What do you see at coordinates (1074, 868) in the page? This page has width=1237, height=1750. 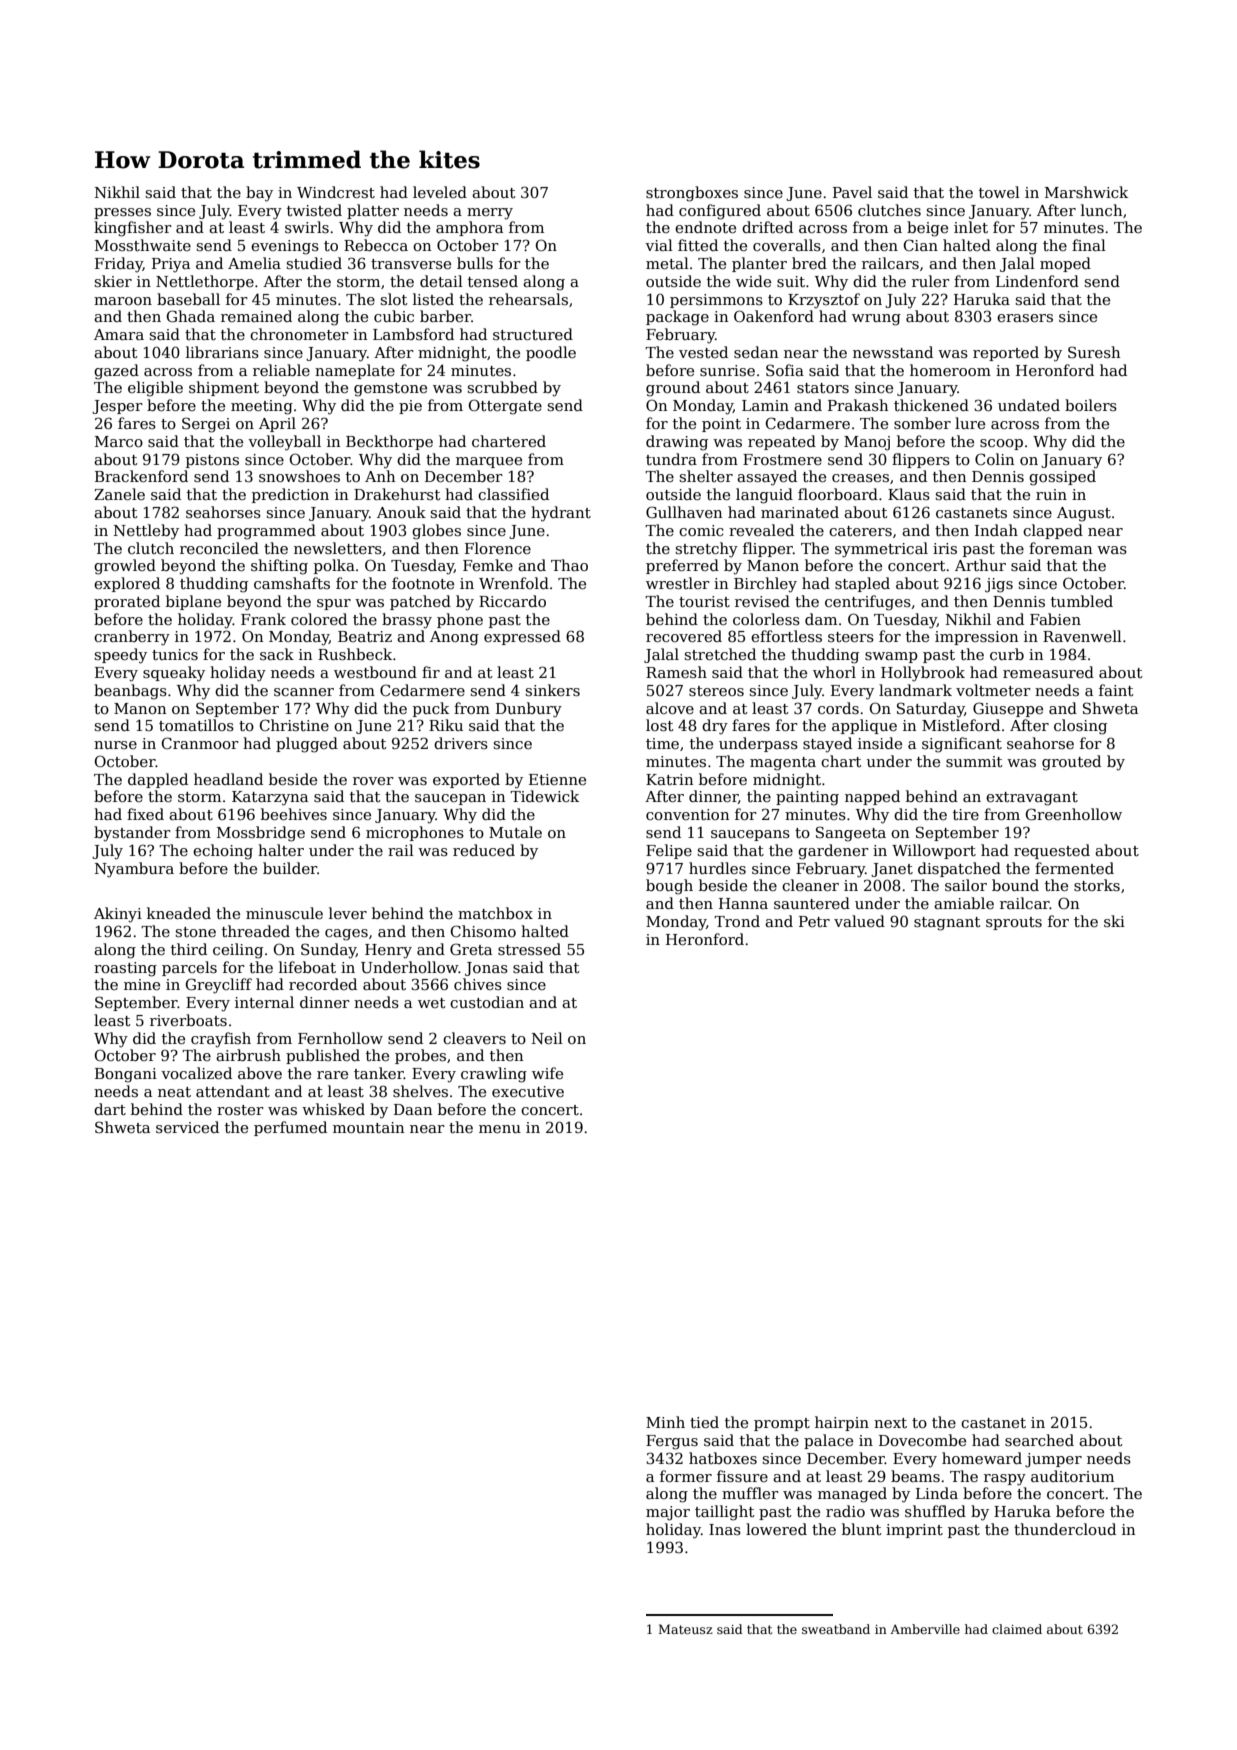 I see `fermented` at bounding box center [1074, 868].
